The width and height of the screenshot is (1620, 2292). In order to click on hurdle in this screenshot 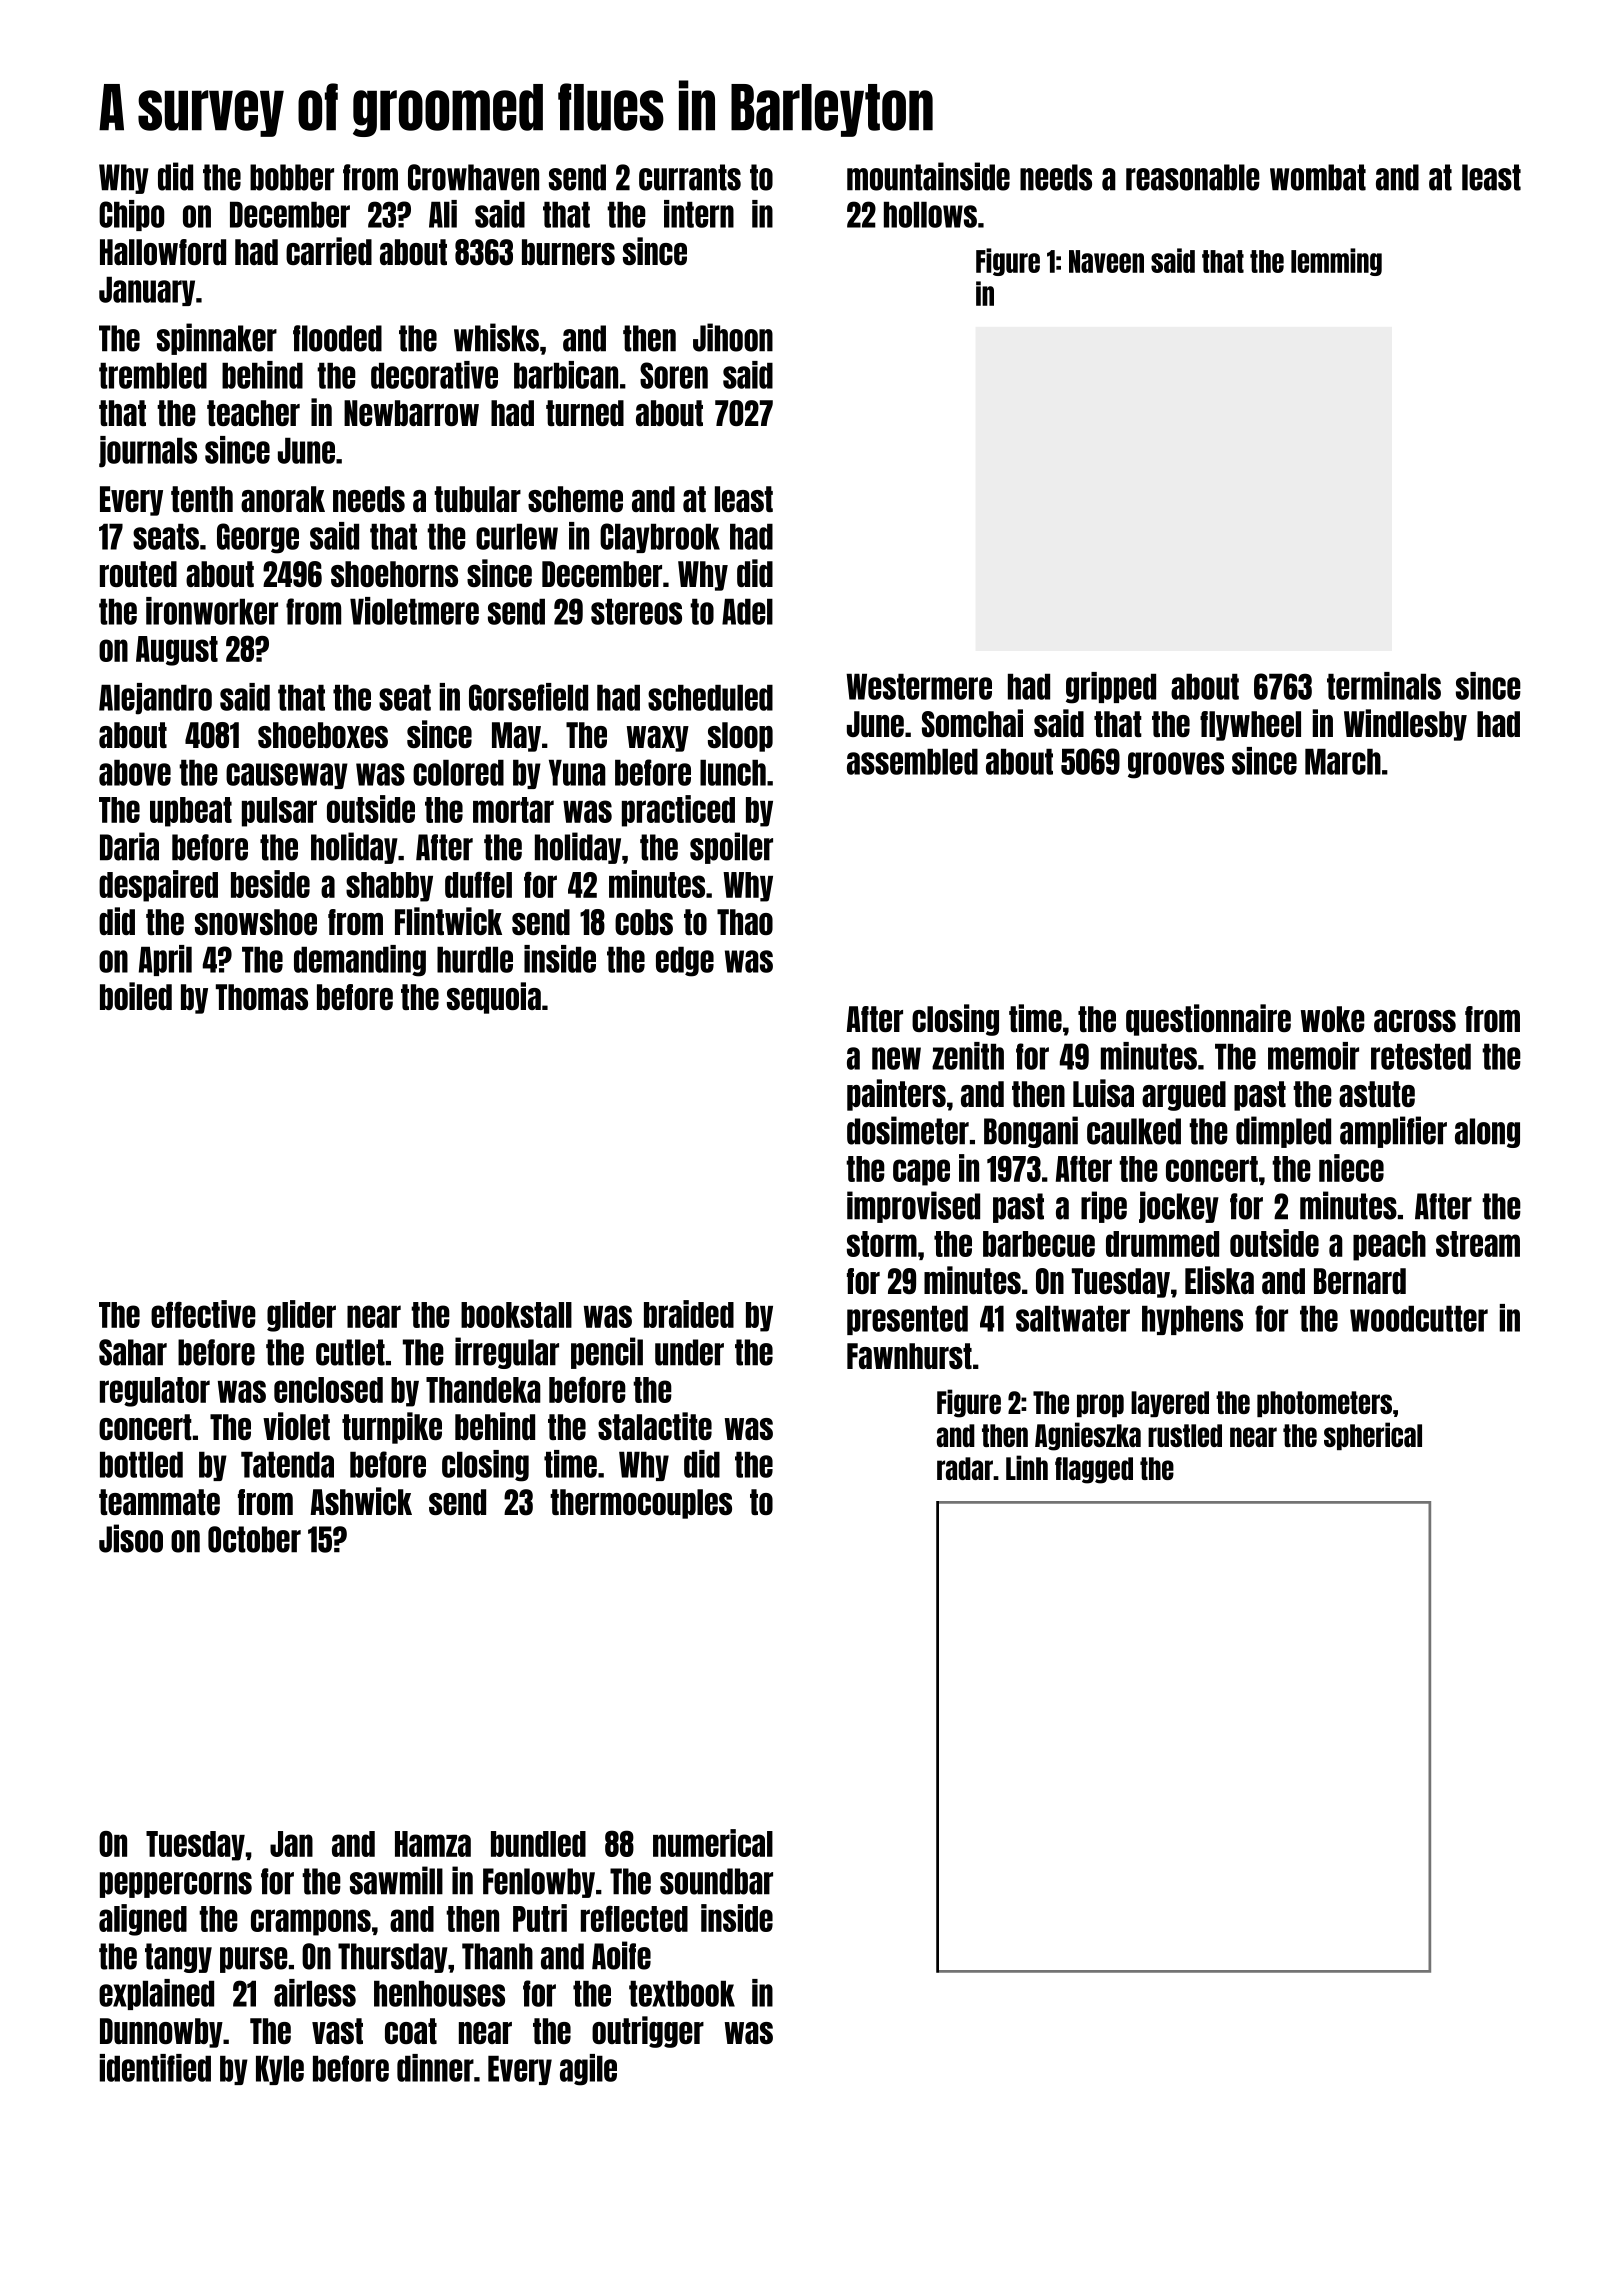, I will do `click(475, 960)`.
